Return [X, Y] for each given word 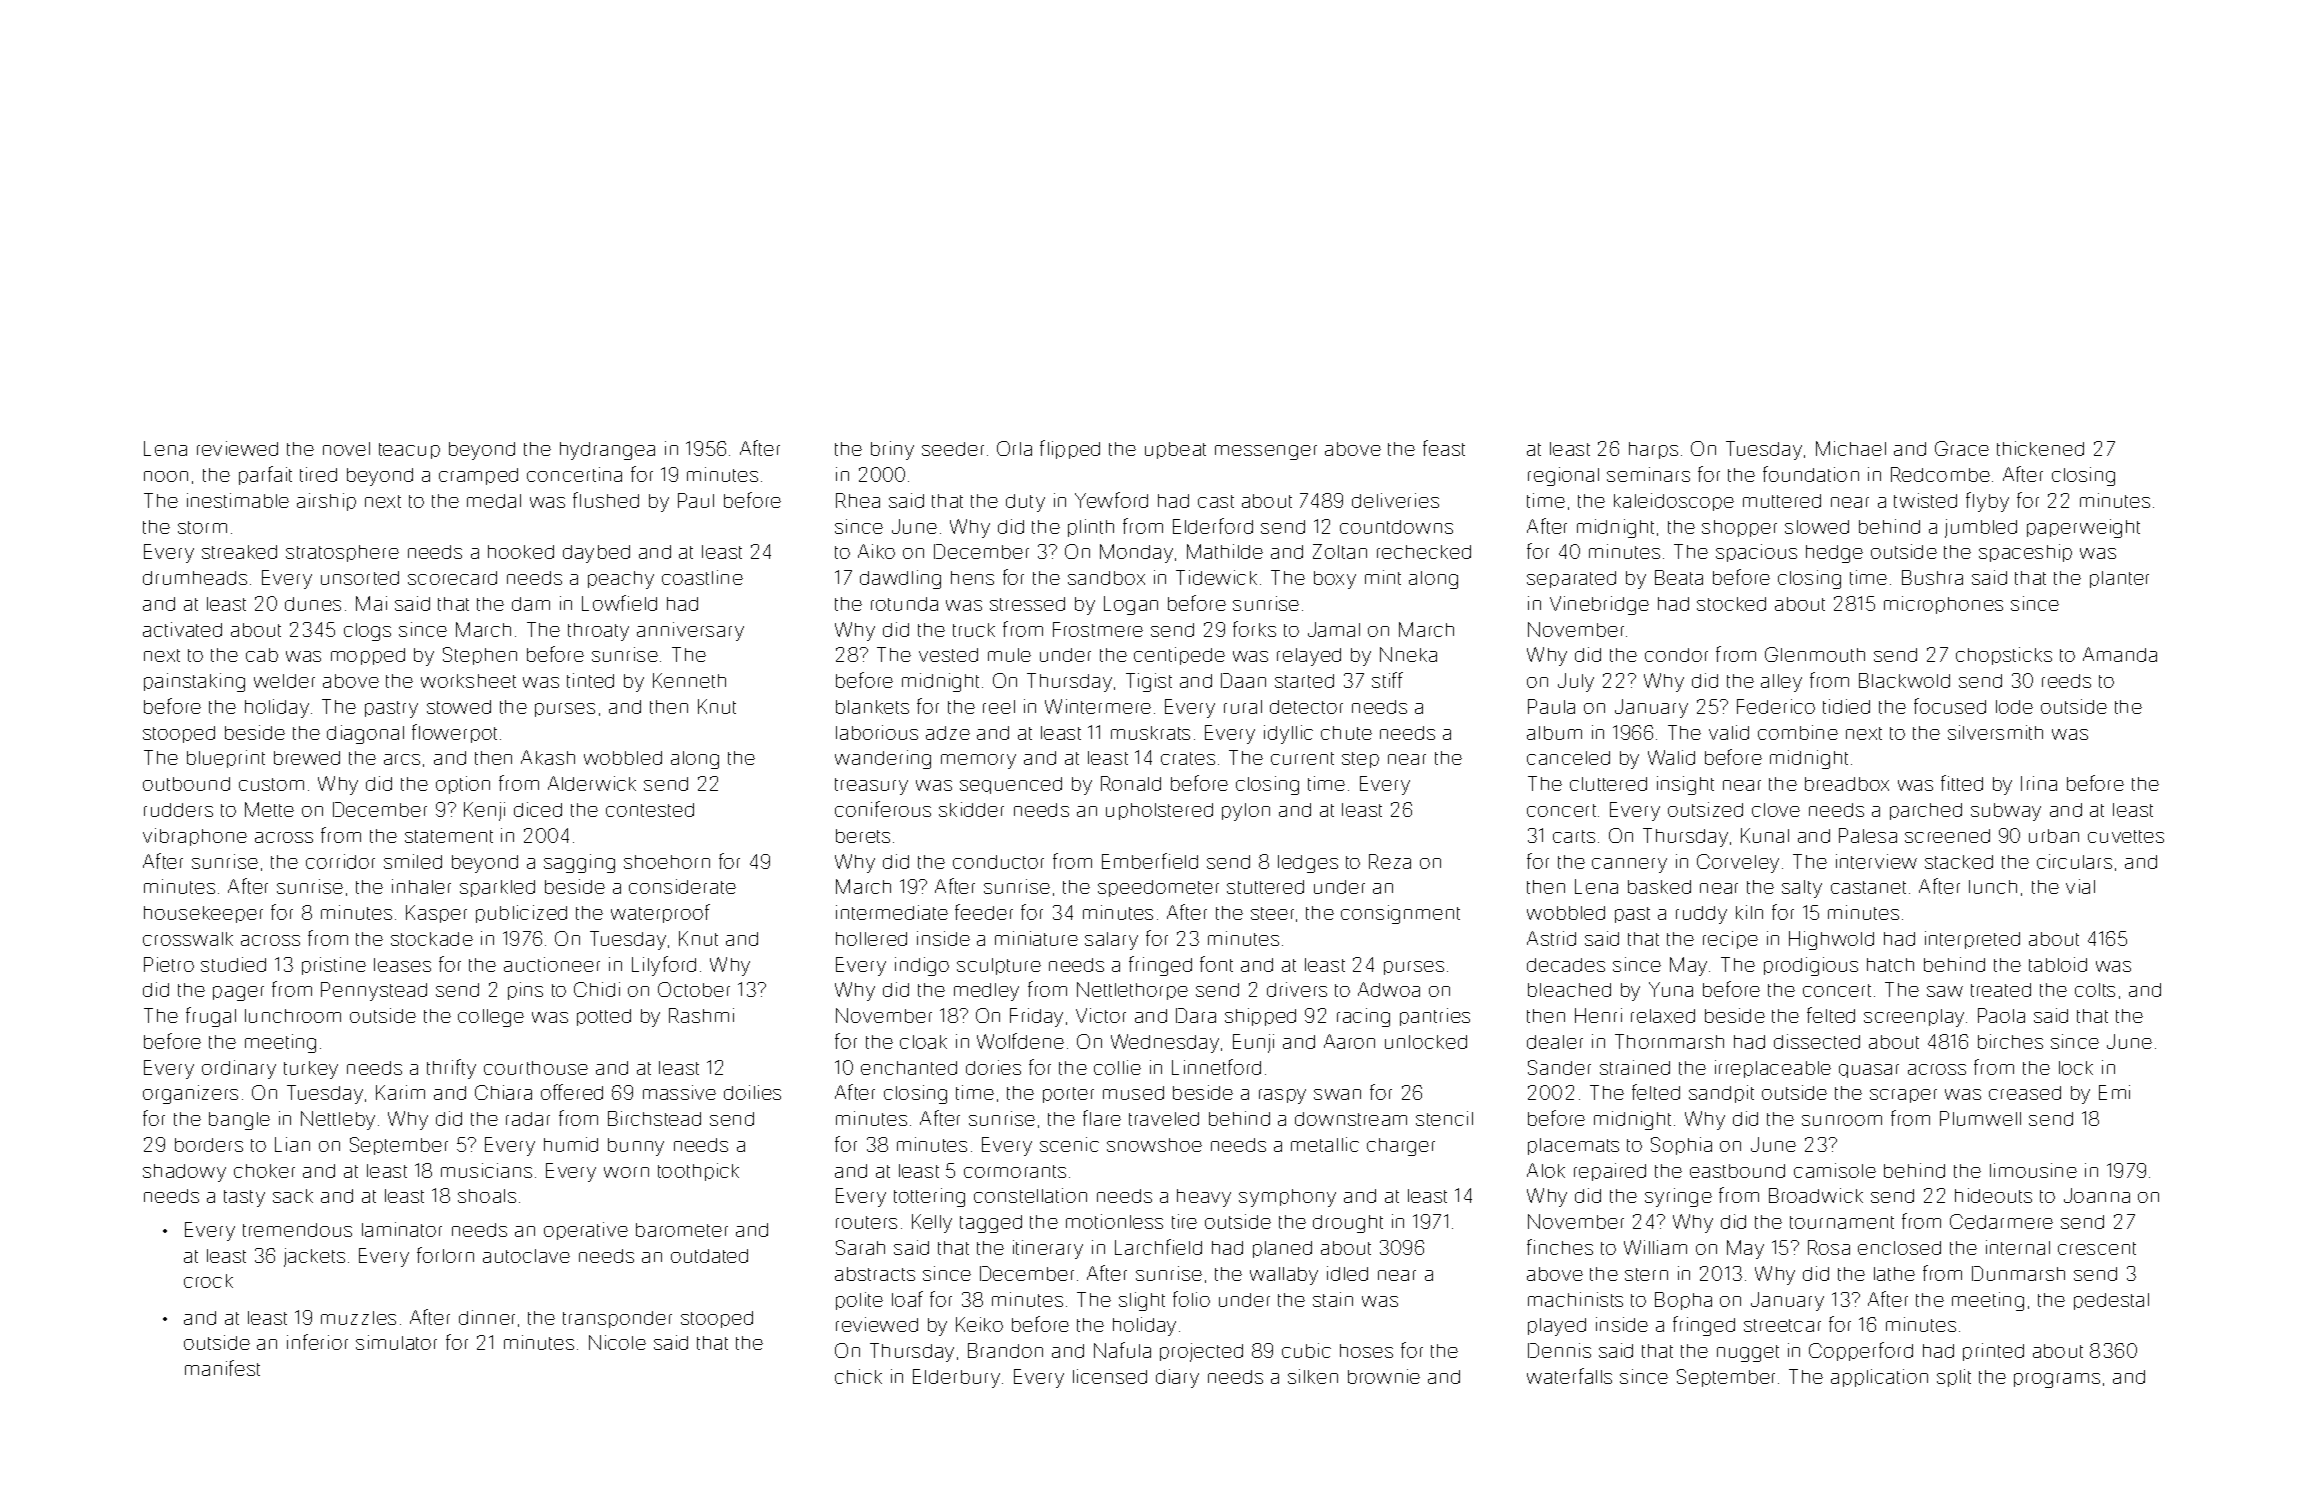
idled [1347, 1273]
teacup [409, 451]
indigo [922, 966]
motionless [1114, 1221]
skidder [971, 809]
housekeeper [203, 914]
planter [2119, 579]
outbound [186, 784]
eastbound [1737, 1171]
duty [1025, 503]
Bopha [1683, 1301]
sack [293, 1196]
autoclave [526, 1256]
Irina [2039, 783]
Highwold [1831, 940]
